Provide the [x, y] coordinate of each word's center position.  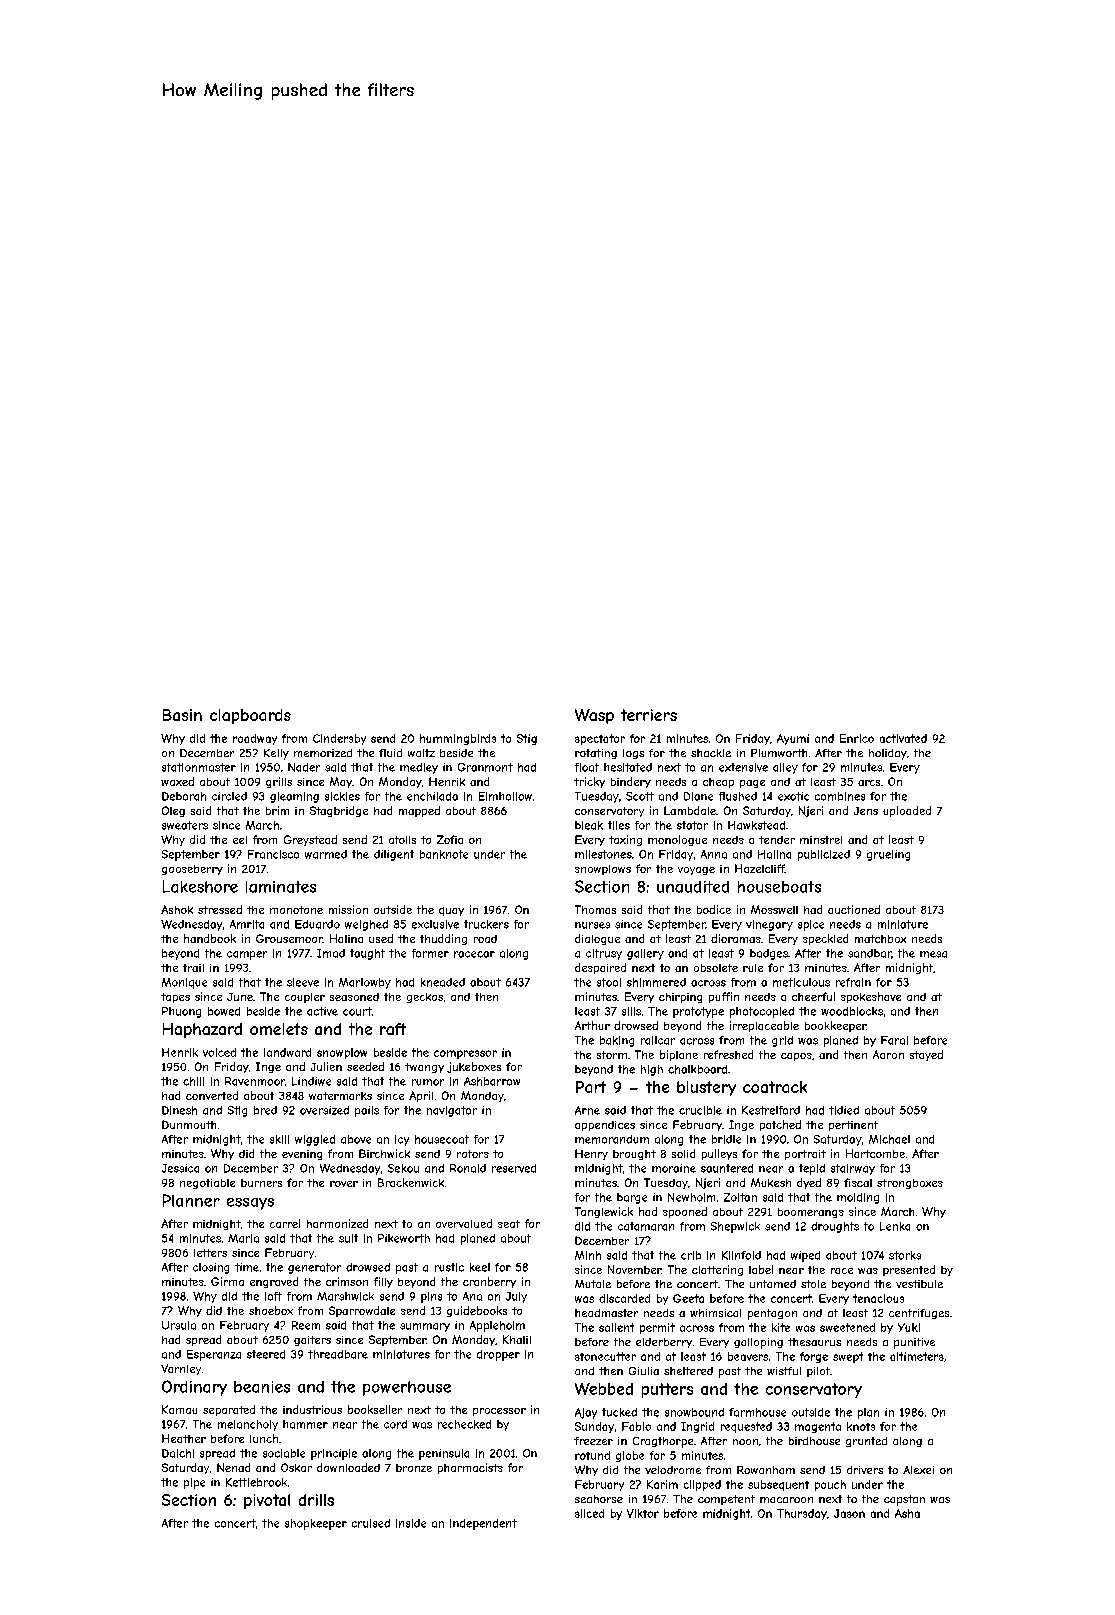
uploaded [907, 811]
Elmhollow [505, 796]
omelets [279, 1029]
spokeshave [871, 997]
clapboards [250, 716]
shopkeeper [316, 1524]
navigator [452, 1111]
